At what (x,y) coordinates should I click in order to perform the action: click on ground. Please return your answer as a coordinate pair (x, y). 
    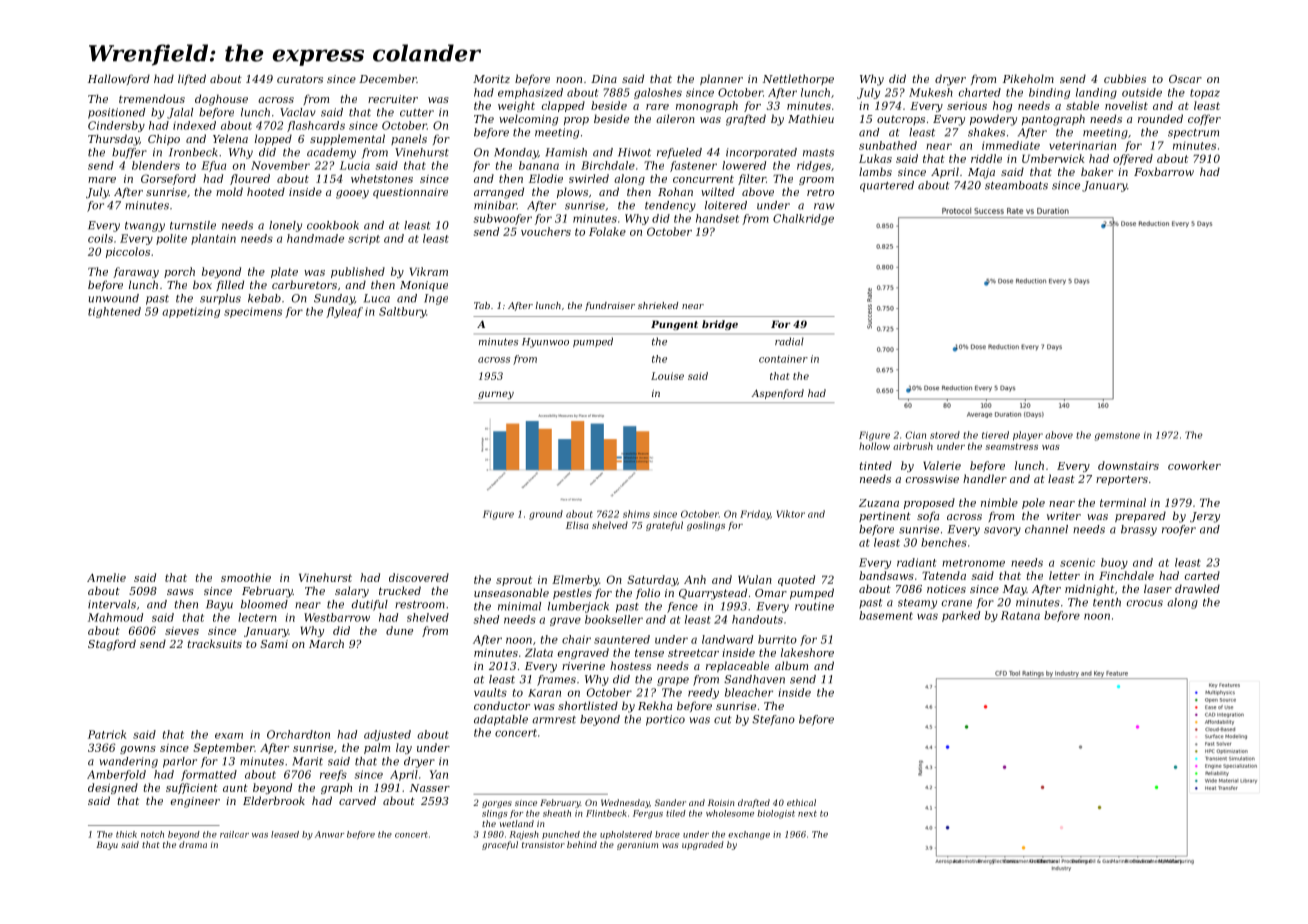
    Looking at the image, I should click on (546, 515).
